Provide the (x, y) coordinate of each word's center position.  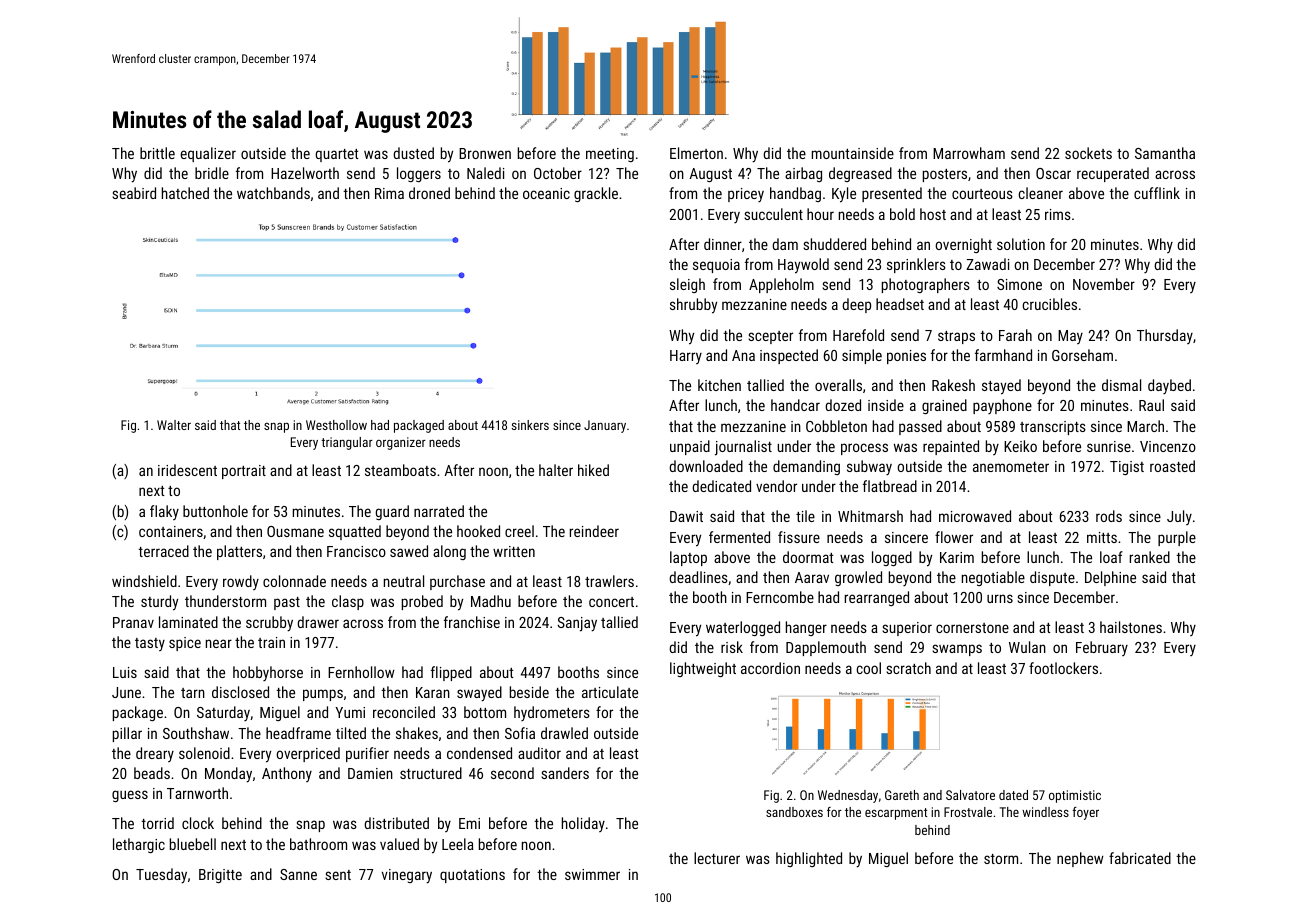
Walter (174, 425)
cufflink (1157, 193)
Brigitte (220, 876)
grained (944, 406)
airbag (803, 174)
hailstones (1131, 627)
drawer (318, 622)
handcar (795, 405)
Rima (389, 193)
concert (611, 602)
